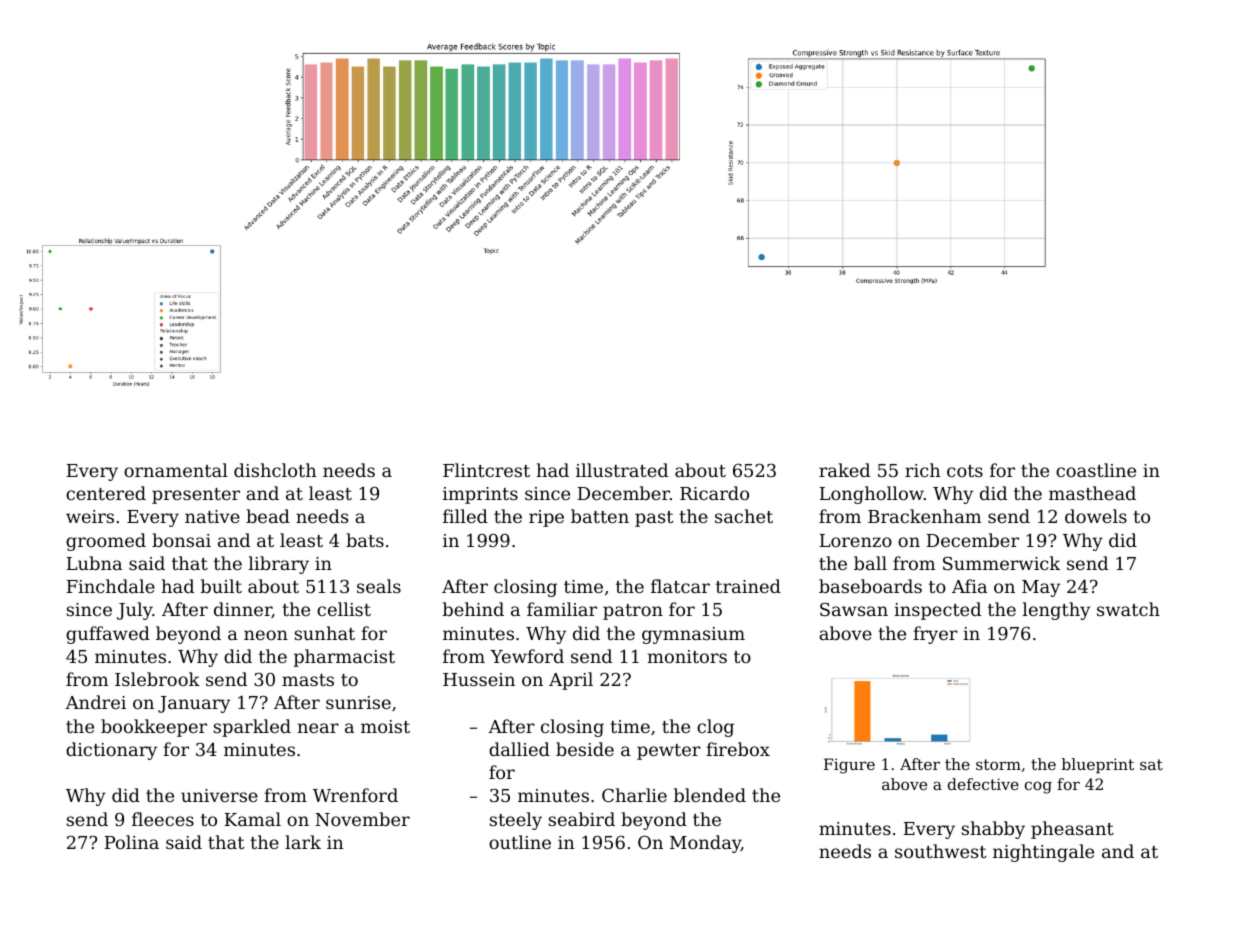  I want to click on illustrated, so click(622, 470).
